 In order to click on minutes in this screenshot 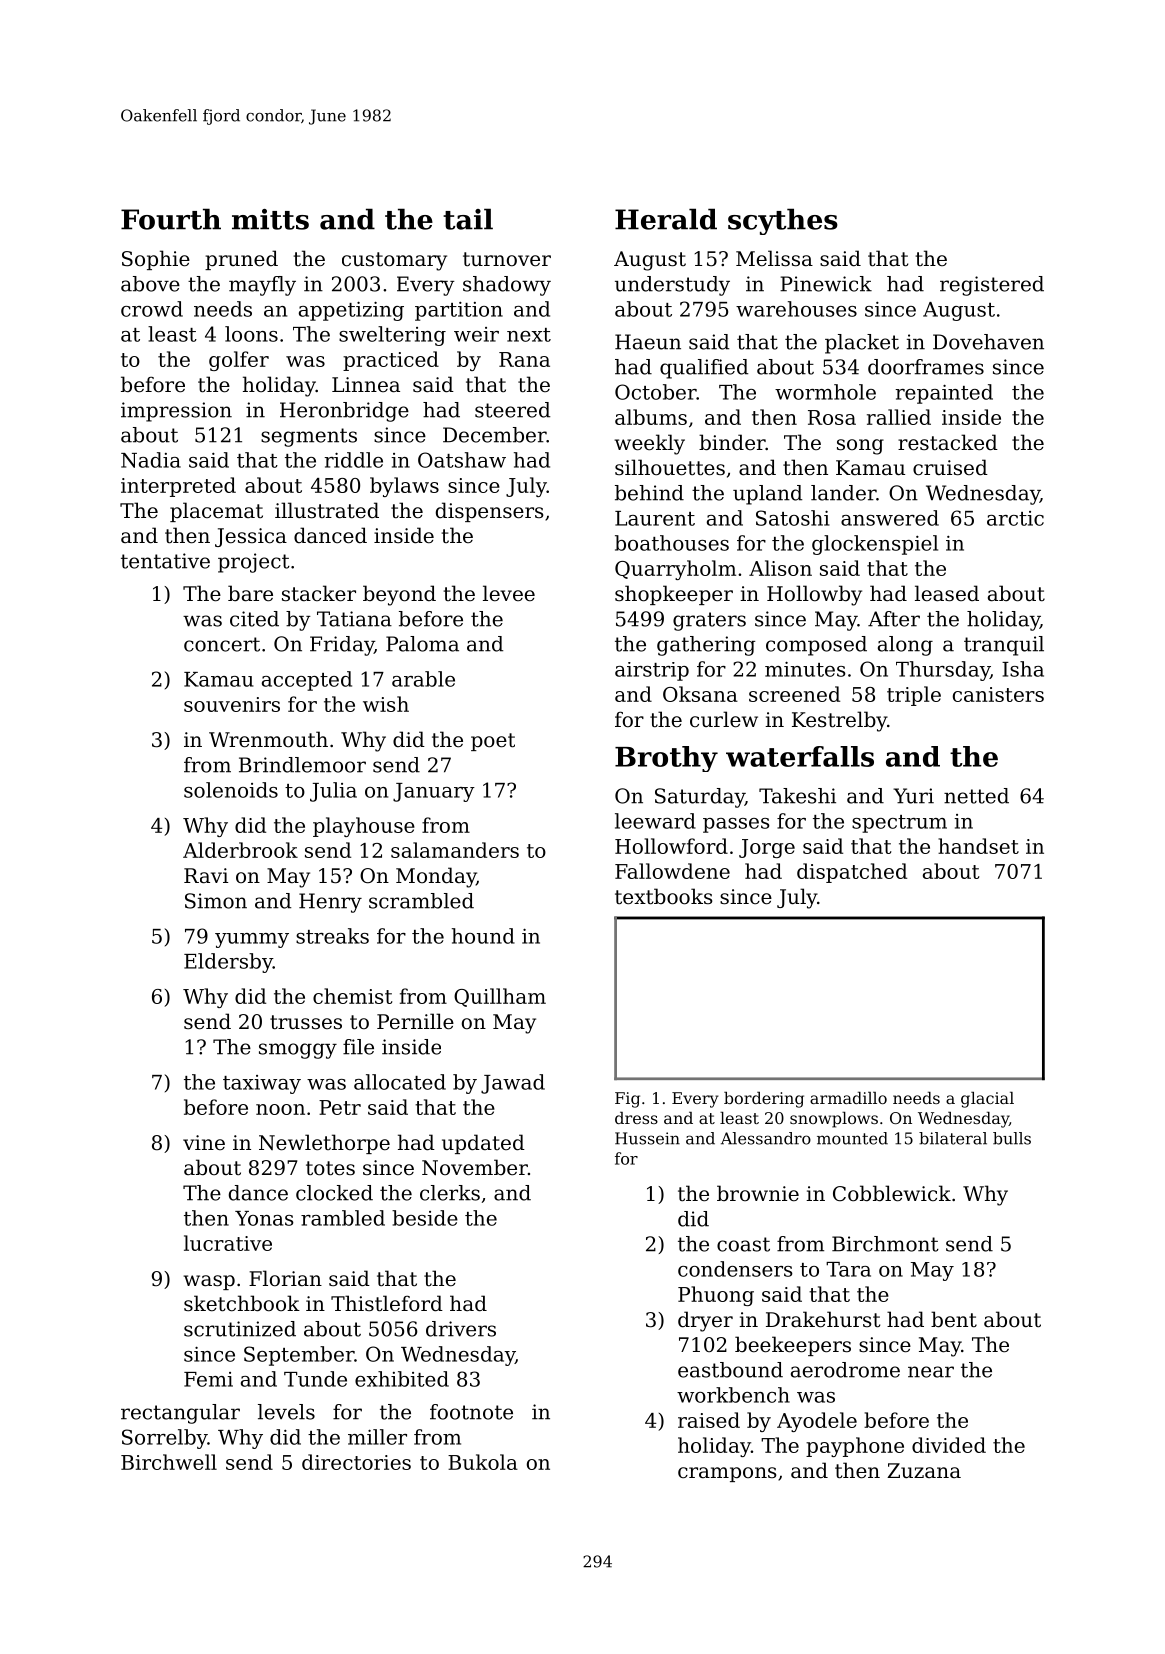, I will do `click(805, 669)`.
